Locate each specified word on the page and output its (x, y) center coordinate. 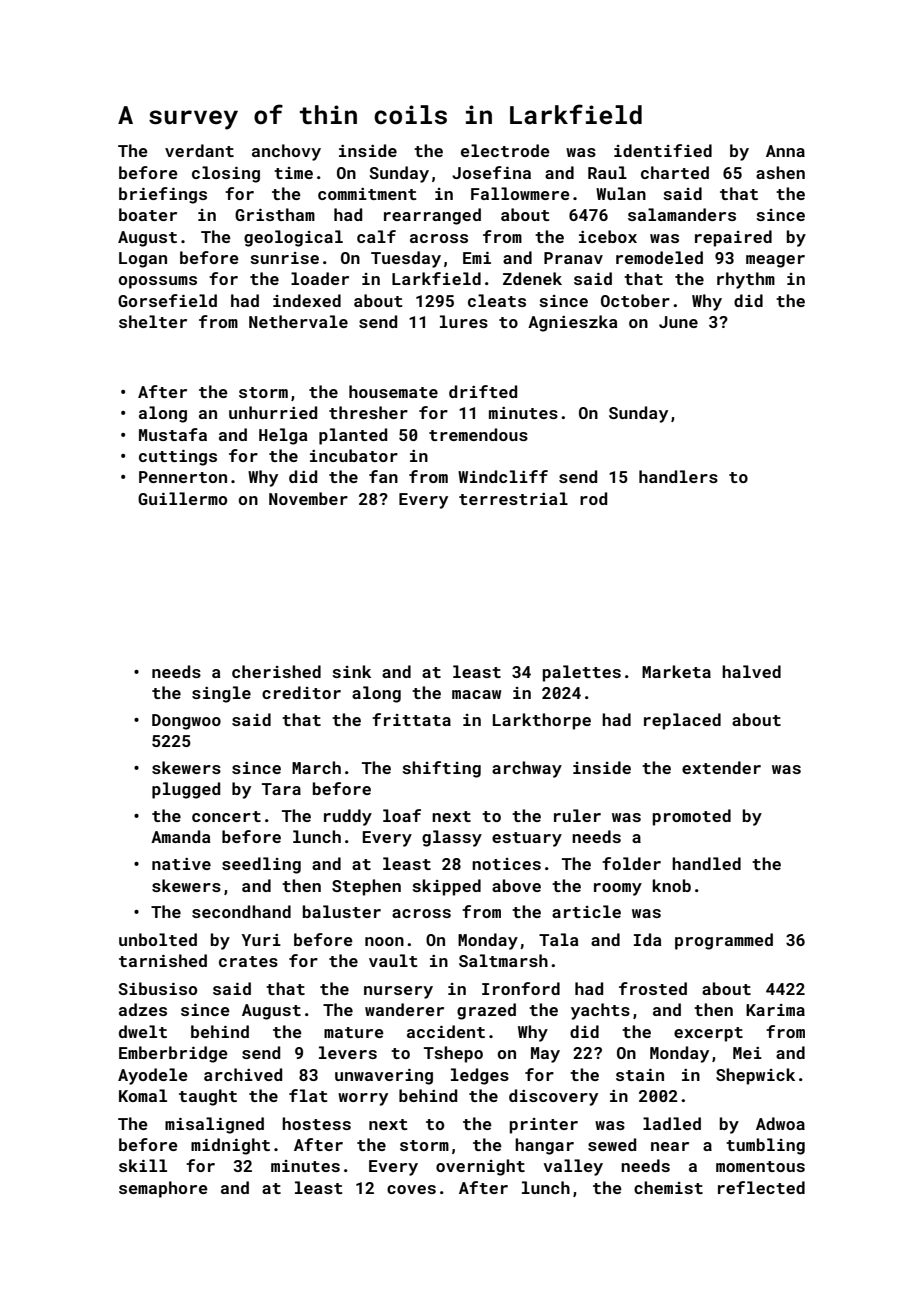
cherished (276, 671)
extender (721, 767)
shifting (441, 769)
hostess (316, 1123)
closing (226, 174)
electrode (505, 150)
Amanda (181, 836)
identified (663, 150)
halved (751, 671)
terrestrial (513, 498)
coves (411, 1189)
